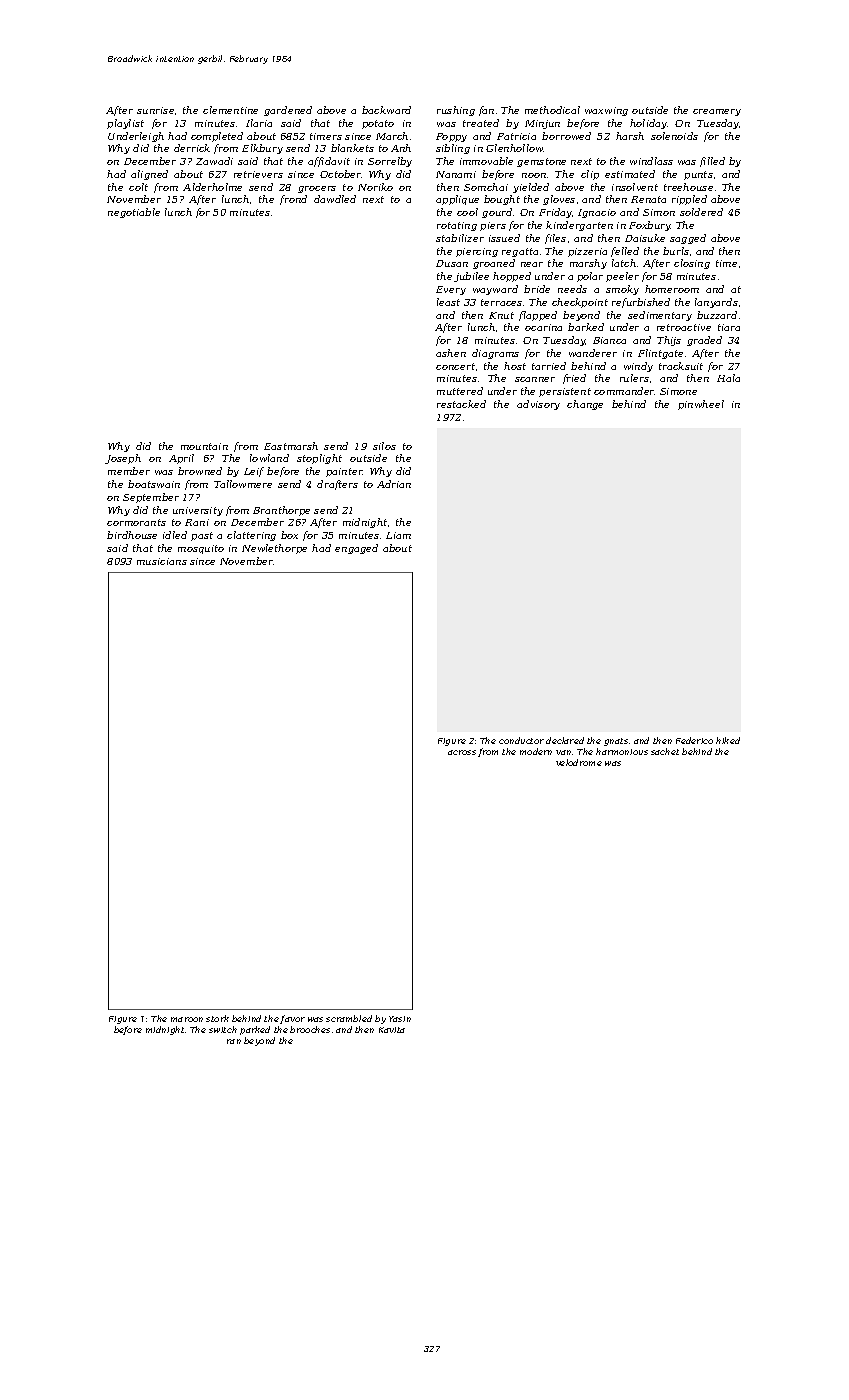 The image size is (849, 1400). What do you see at coordinates (187, 1019) in the page?
I see `maroon` at bounding box center [187, 1019].
